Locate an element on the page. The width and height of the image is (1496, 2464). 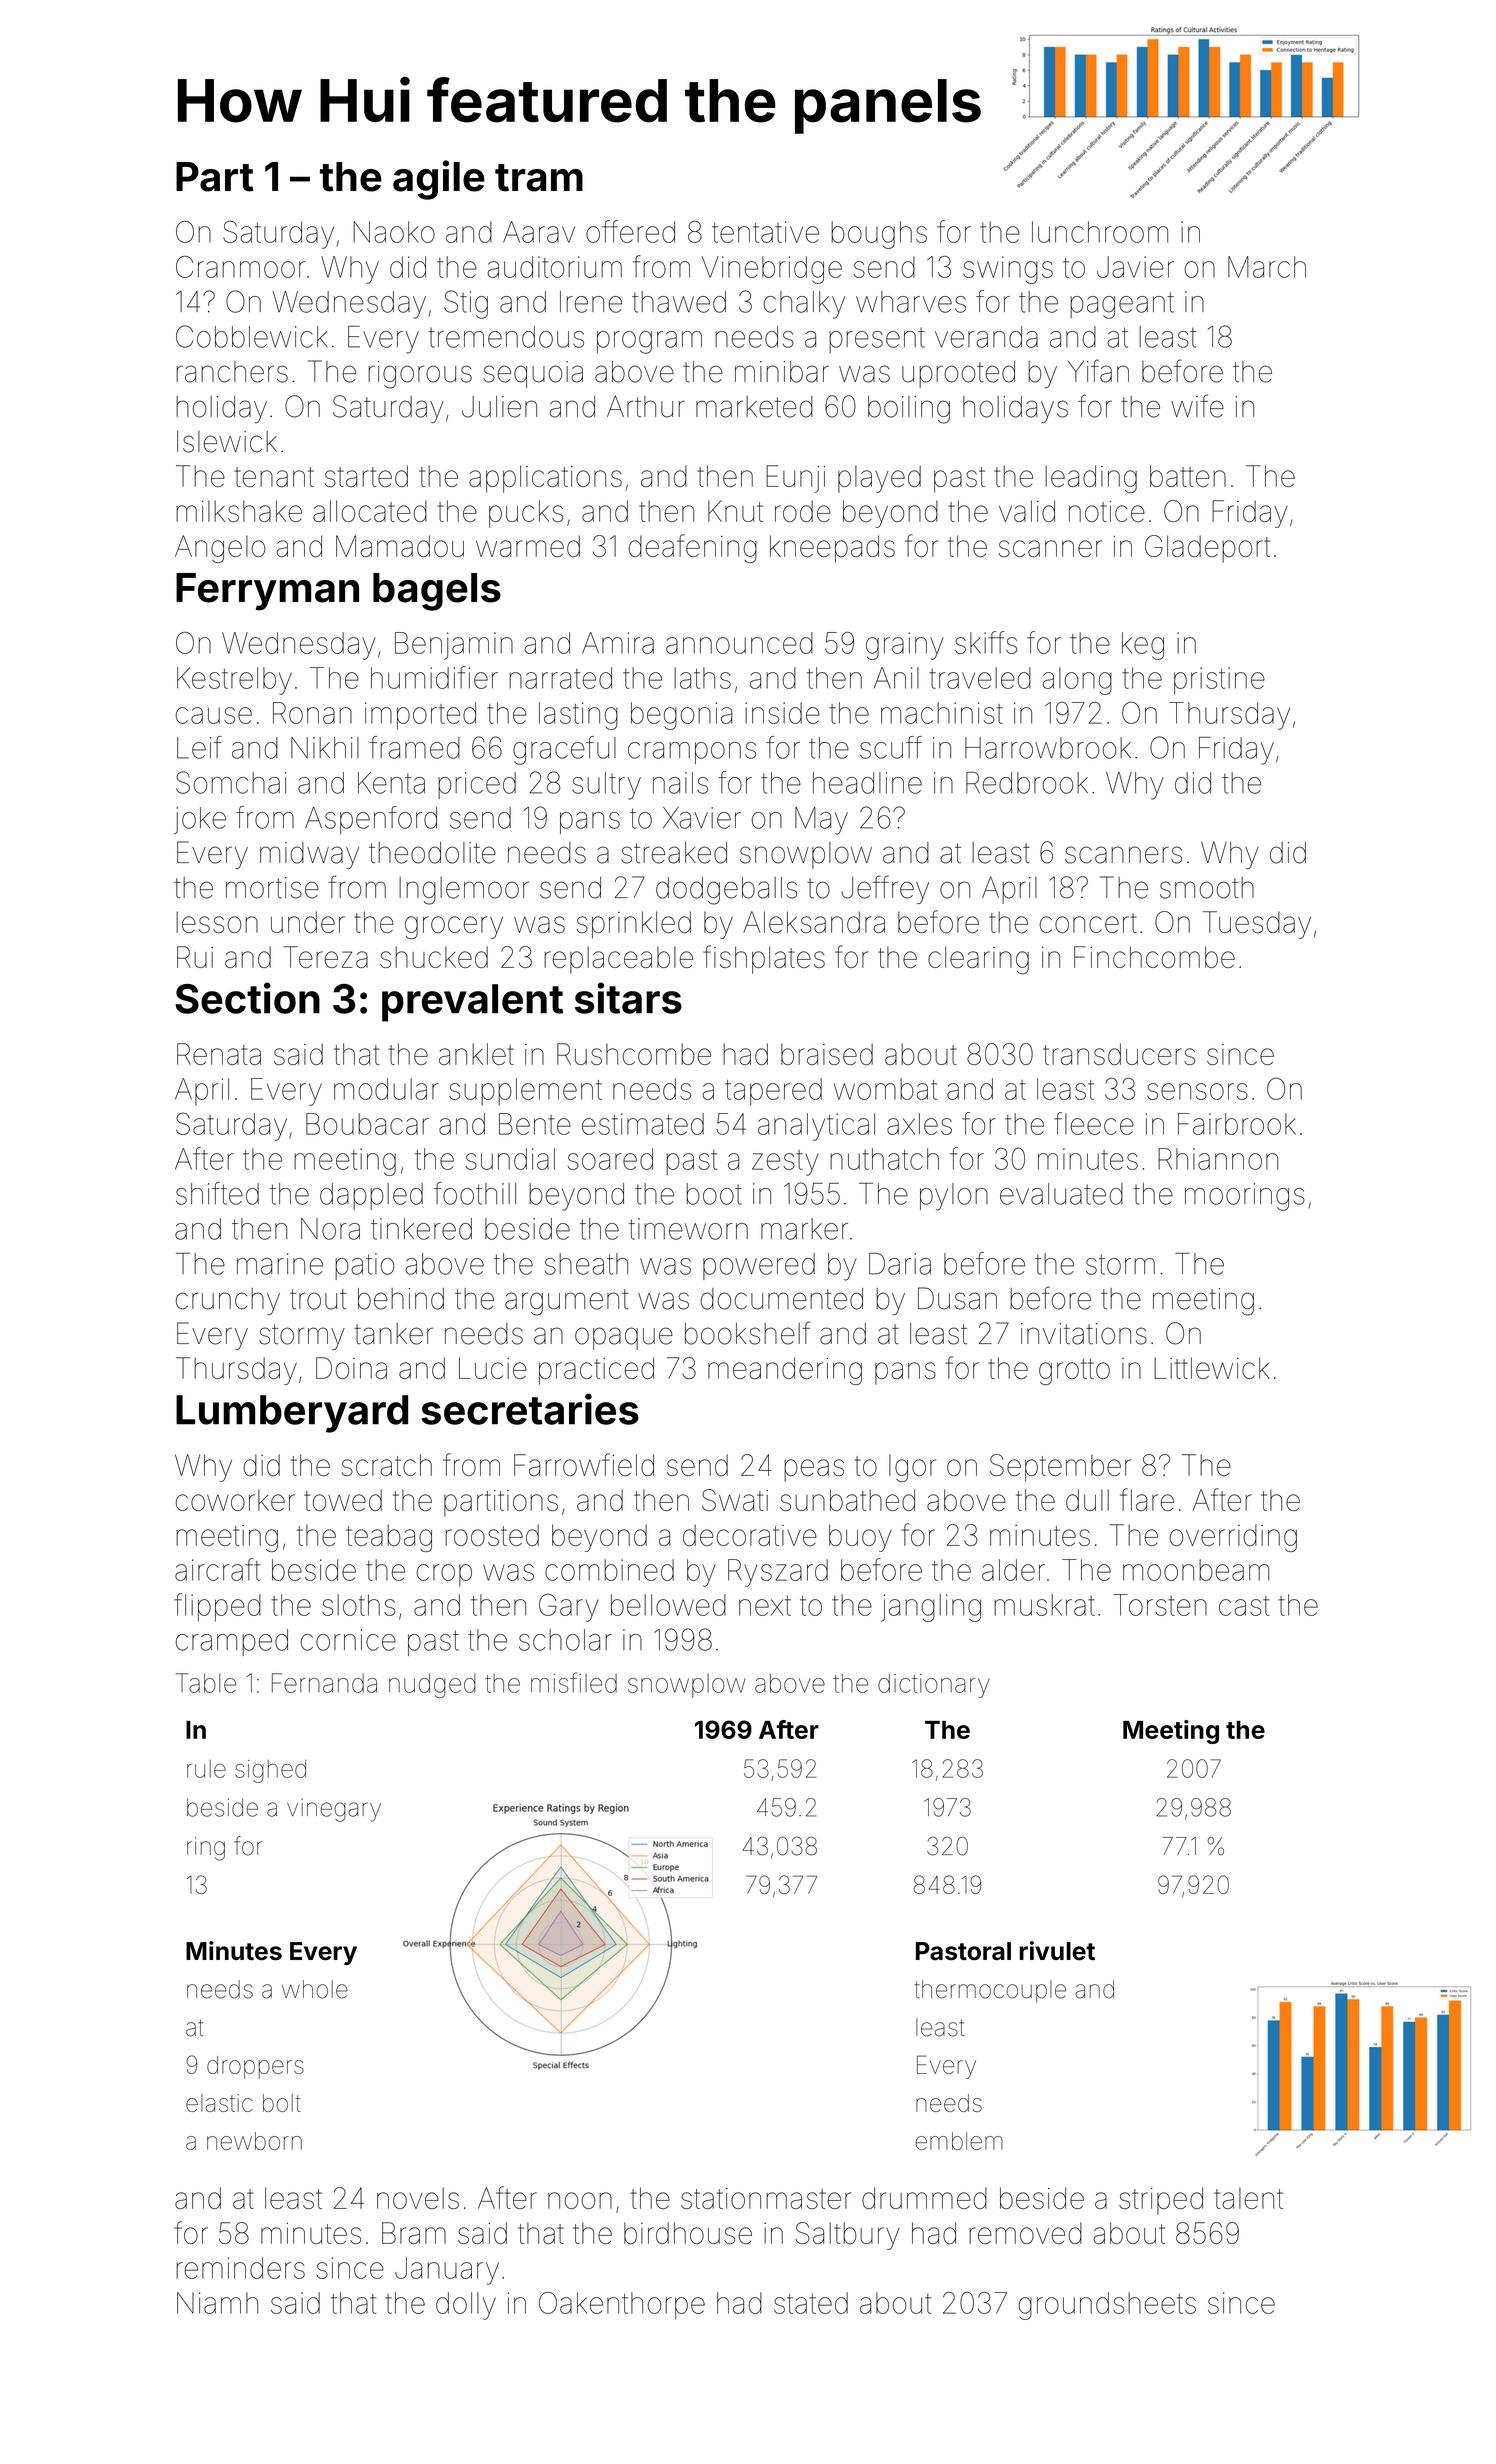
agile is located at coordinates (439, 180).
